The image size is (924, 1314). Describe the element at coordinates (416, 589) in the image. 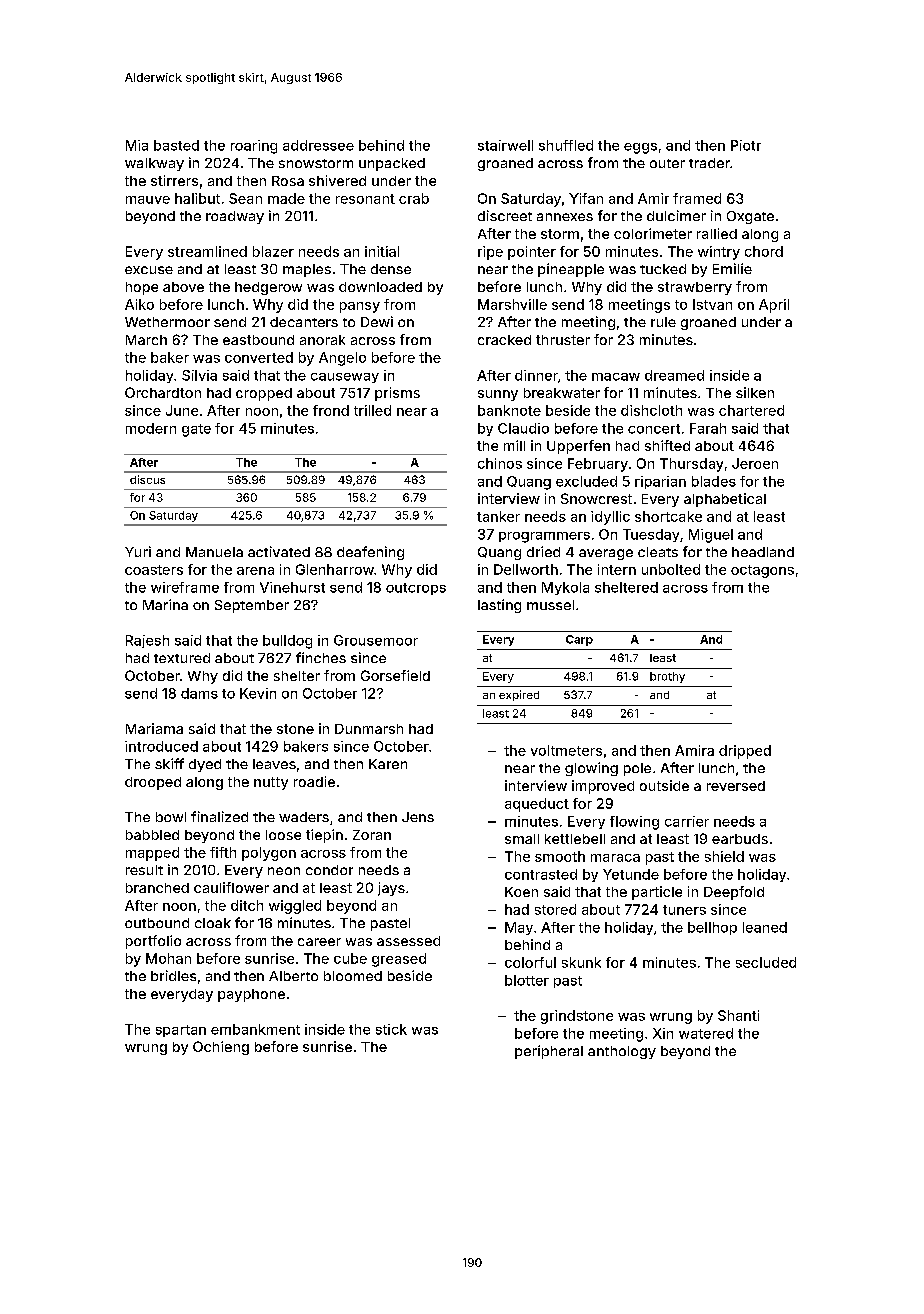

I see `outcrops` at that location.
